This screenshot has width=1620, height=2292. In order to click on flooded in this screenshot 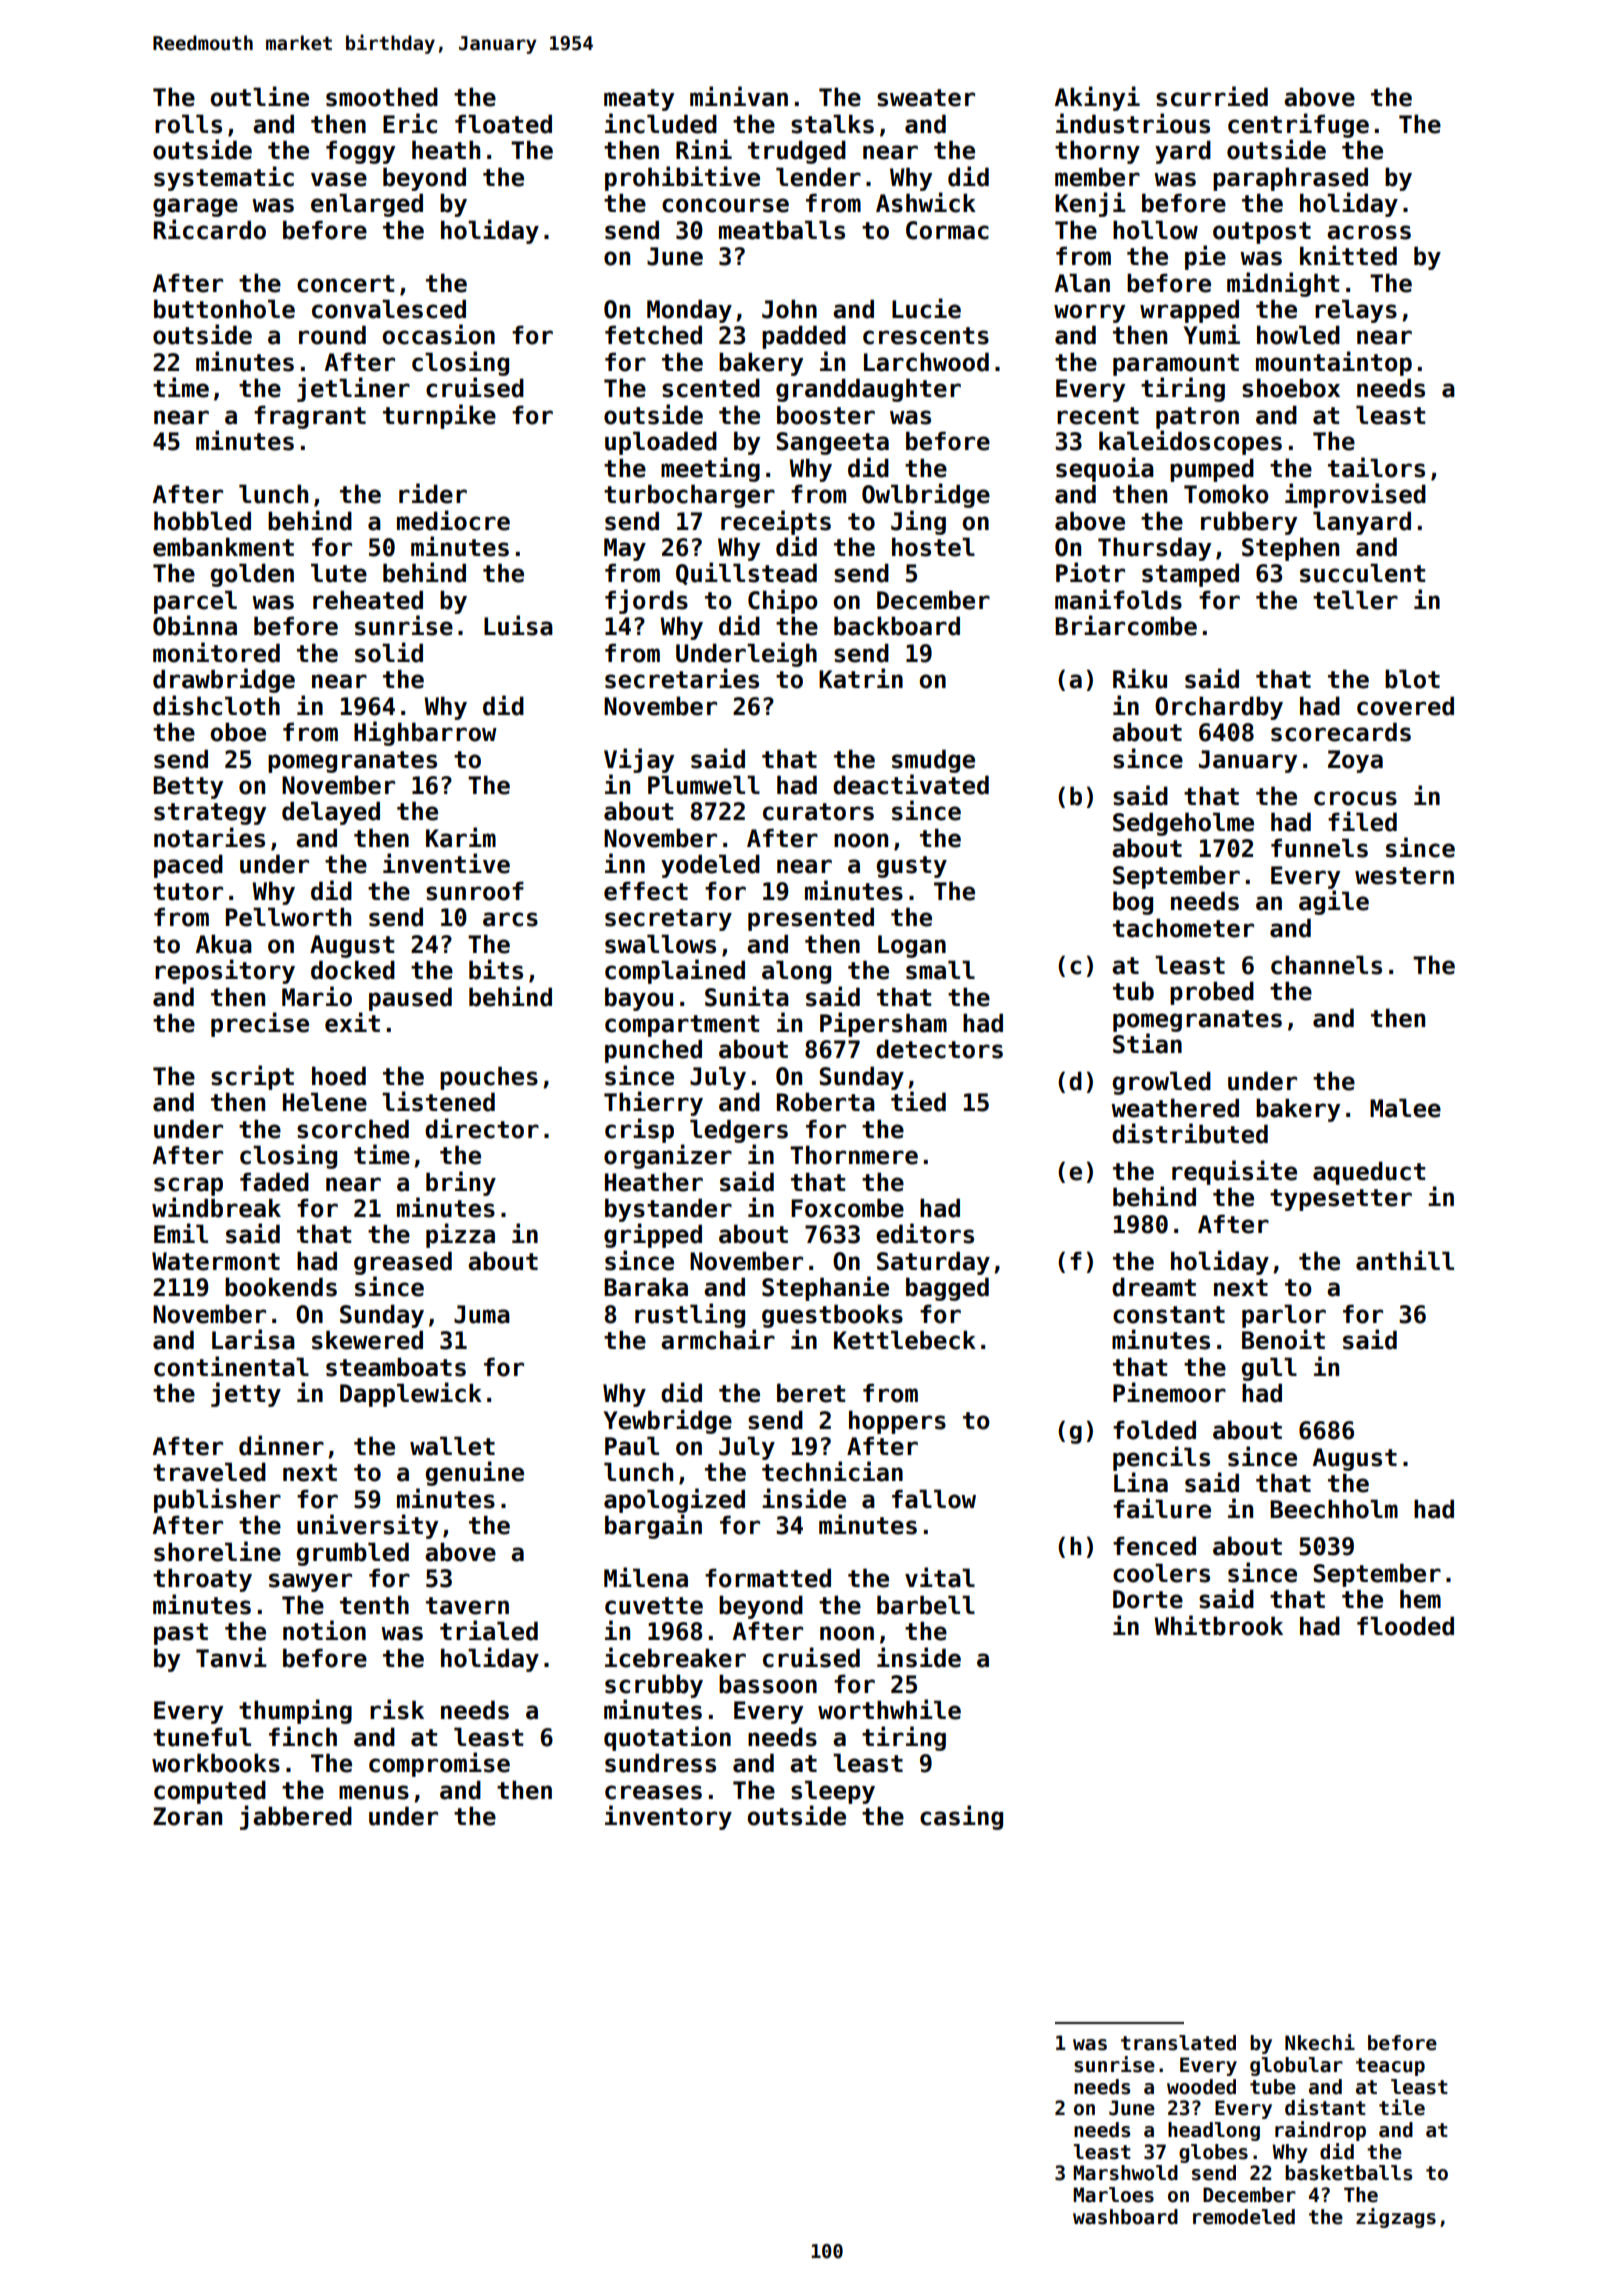, I will do `click(1405, 1626)`.
